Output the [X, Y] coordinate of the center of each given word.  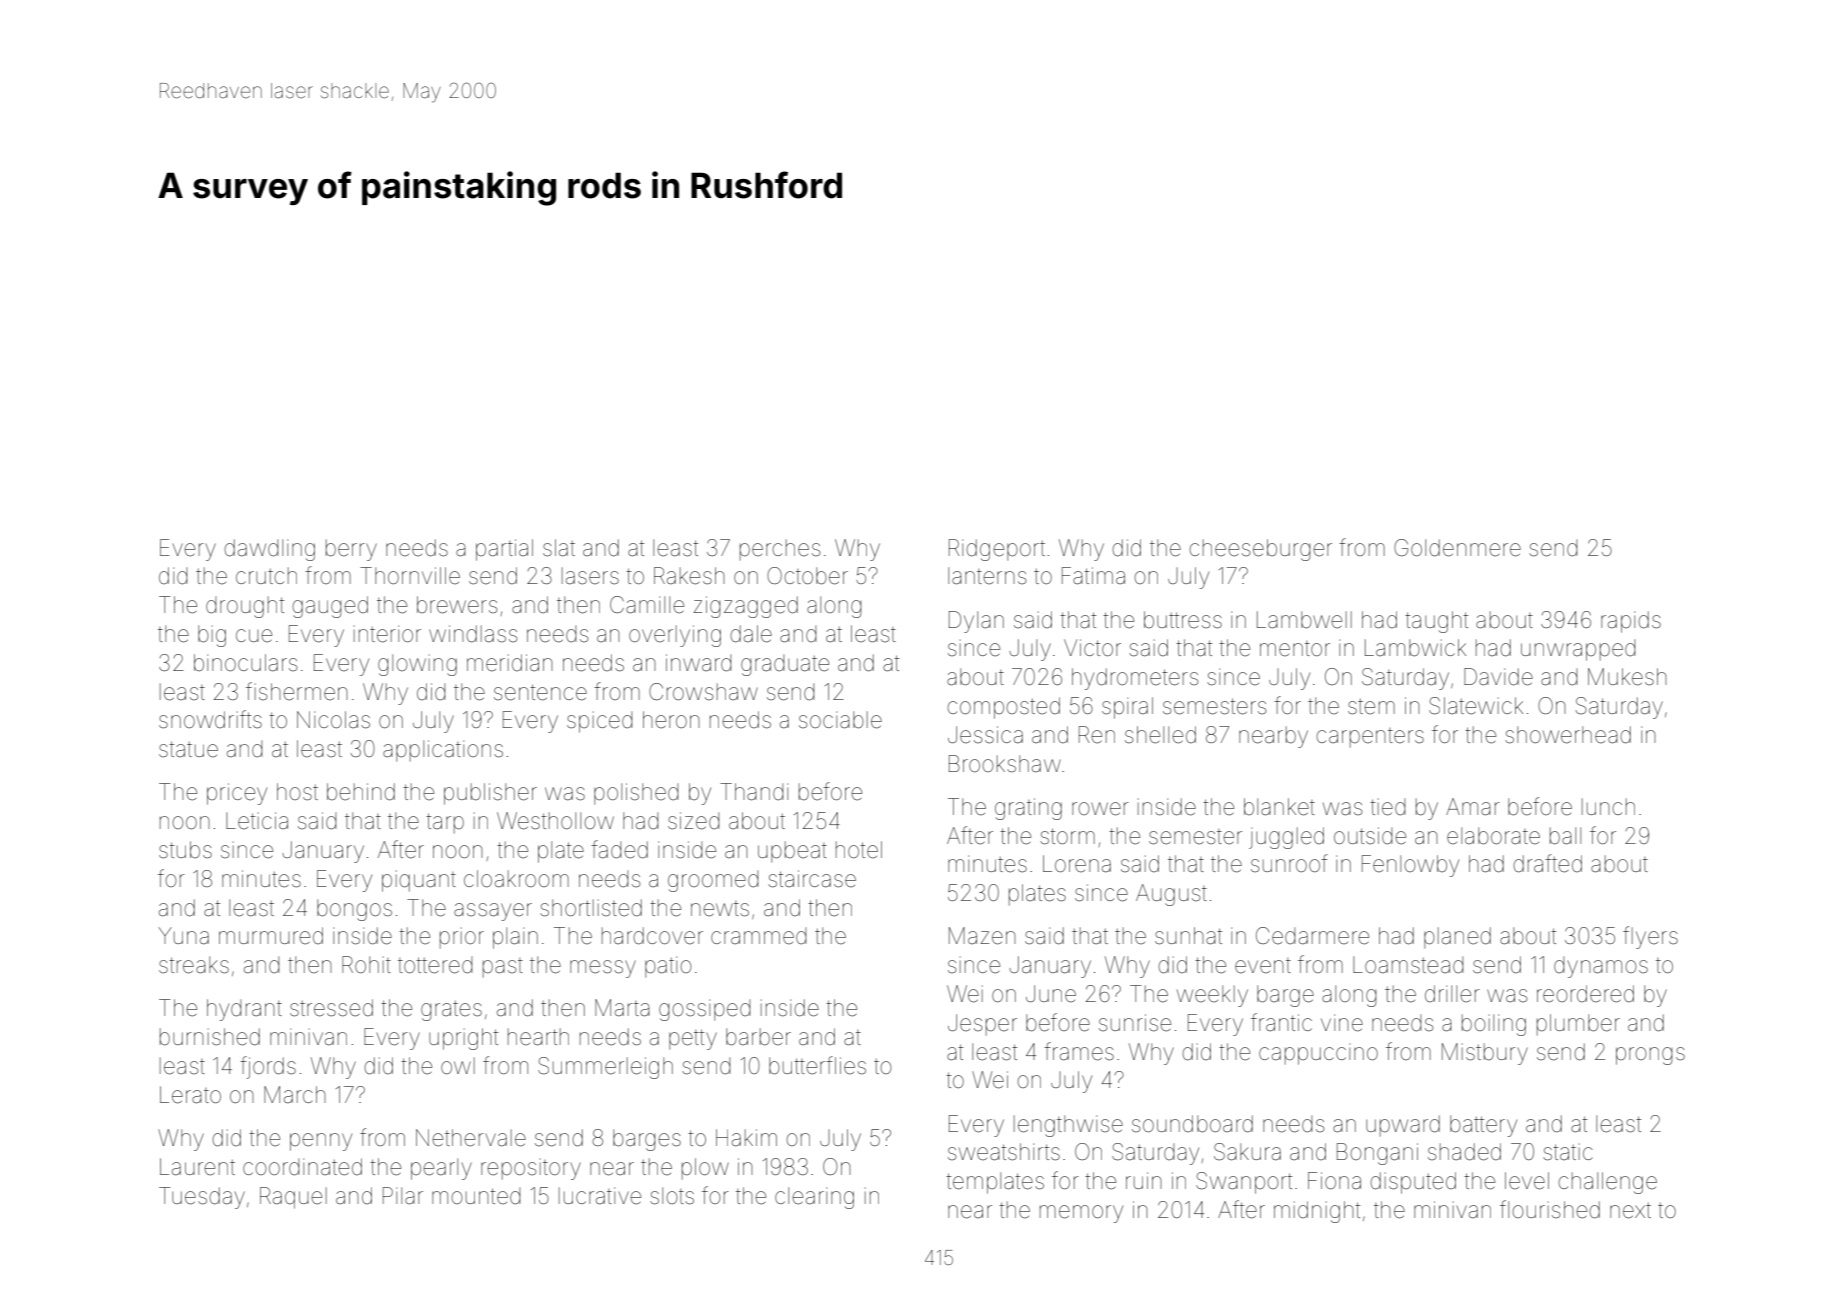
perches [780, 550]
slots [672, 1196]
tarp [445, 823]
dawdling [269, 550]
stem [1371, 707]
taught [1436, 622]
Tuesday [202, 1198]
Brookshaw [1005, 764]
